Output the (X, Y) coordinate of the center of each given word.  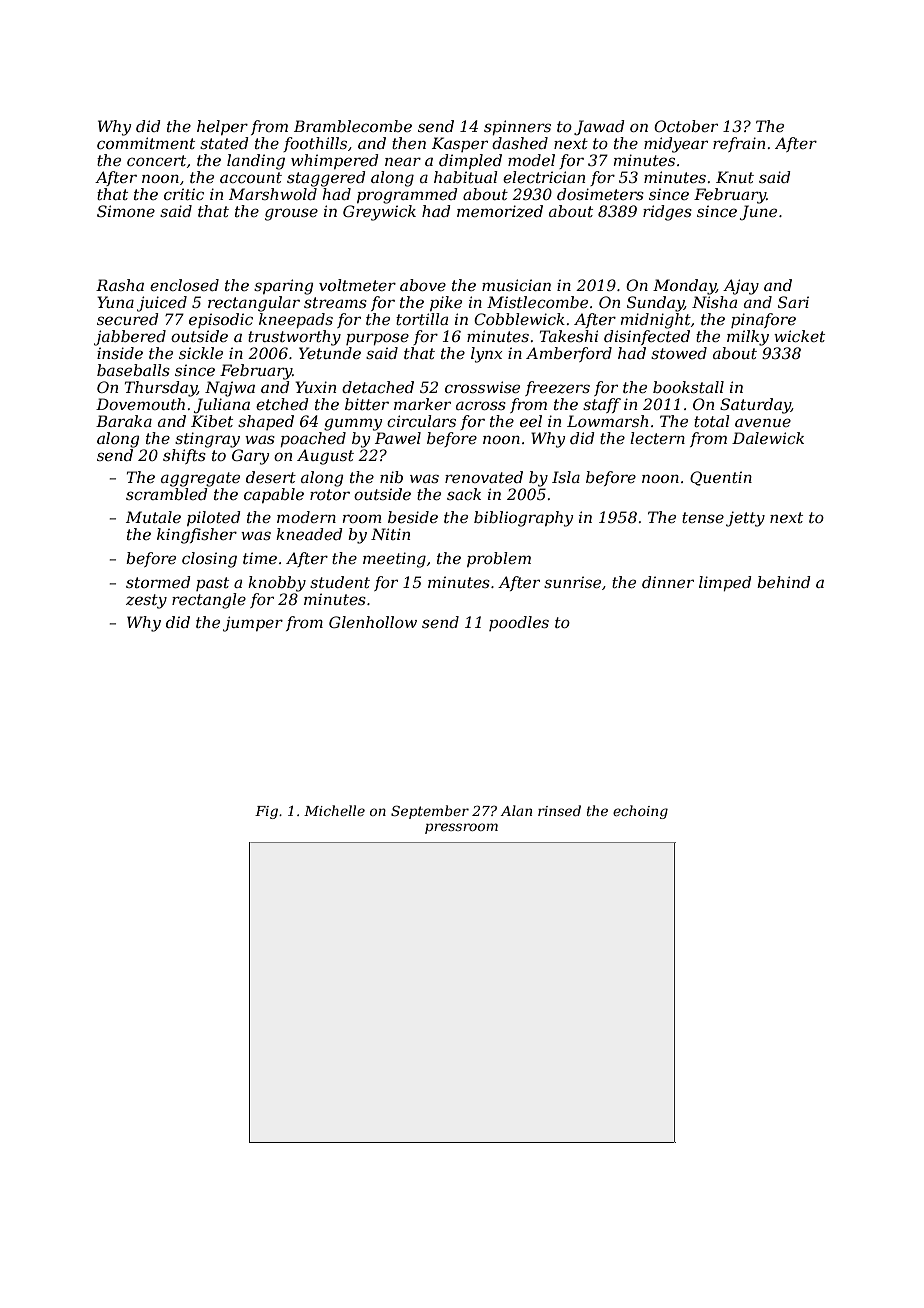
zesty (146, 601)
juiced (162, 304)
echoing (640, 812)
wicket (799, 336)
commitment (146, 143)
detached (378, 387)
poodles (519, 623)
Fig (266, 812)
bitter (367, 404)
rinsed (559, 810)
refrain (739, 144)
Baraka (124, 421)
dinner (668, 582)
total (712, 421)
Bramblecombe (353, 126)
